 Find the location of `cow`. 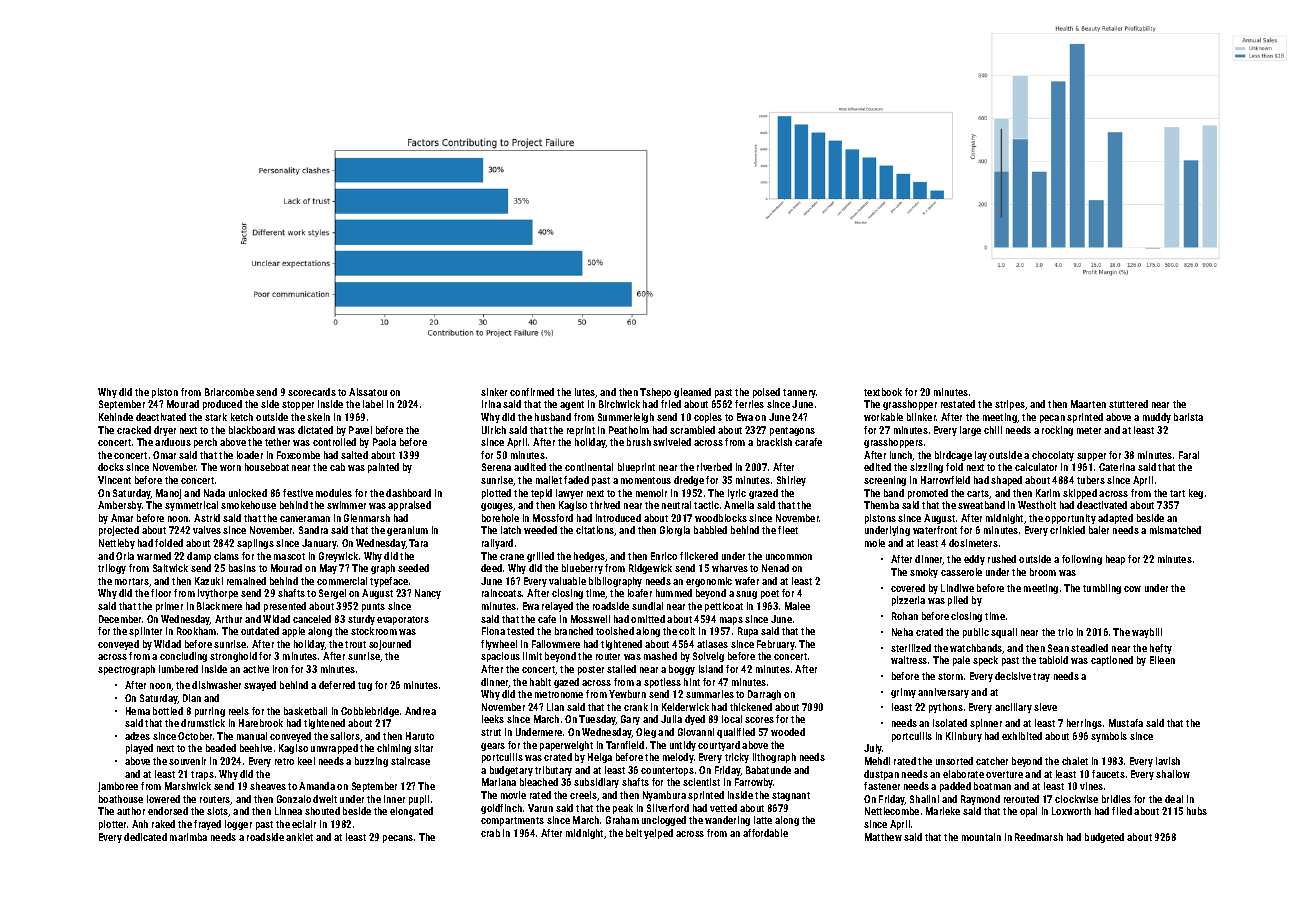

cow is located at coordinates (1132, 589).
